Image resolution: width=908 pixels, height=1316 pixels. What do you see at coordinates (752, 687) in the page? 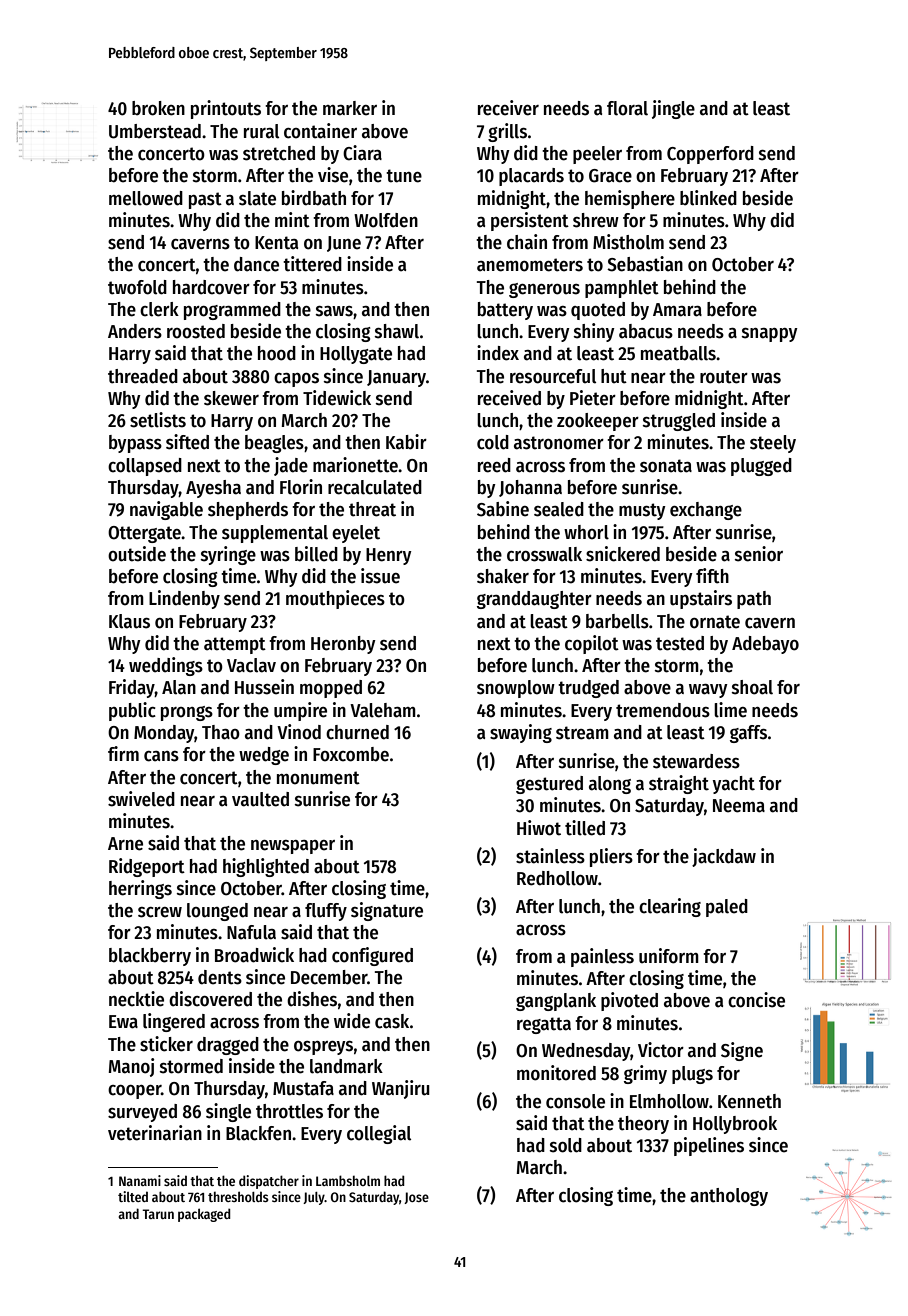
I see `shoal` at bounding box center [752, 687].
